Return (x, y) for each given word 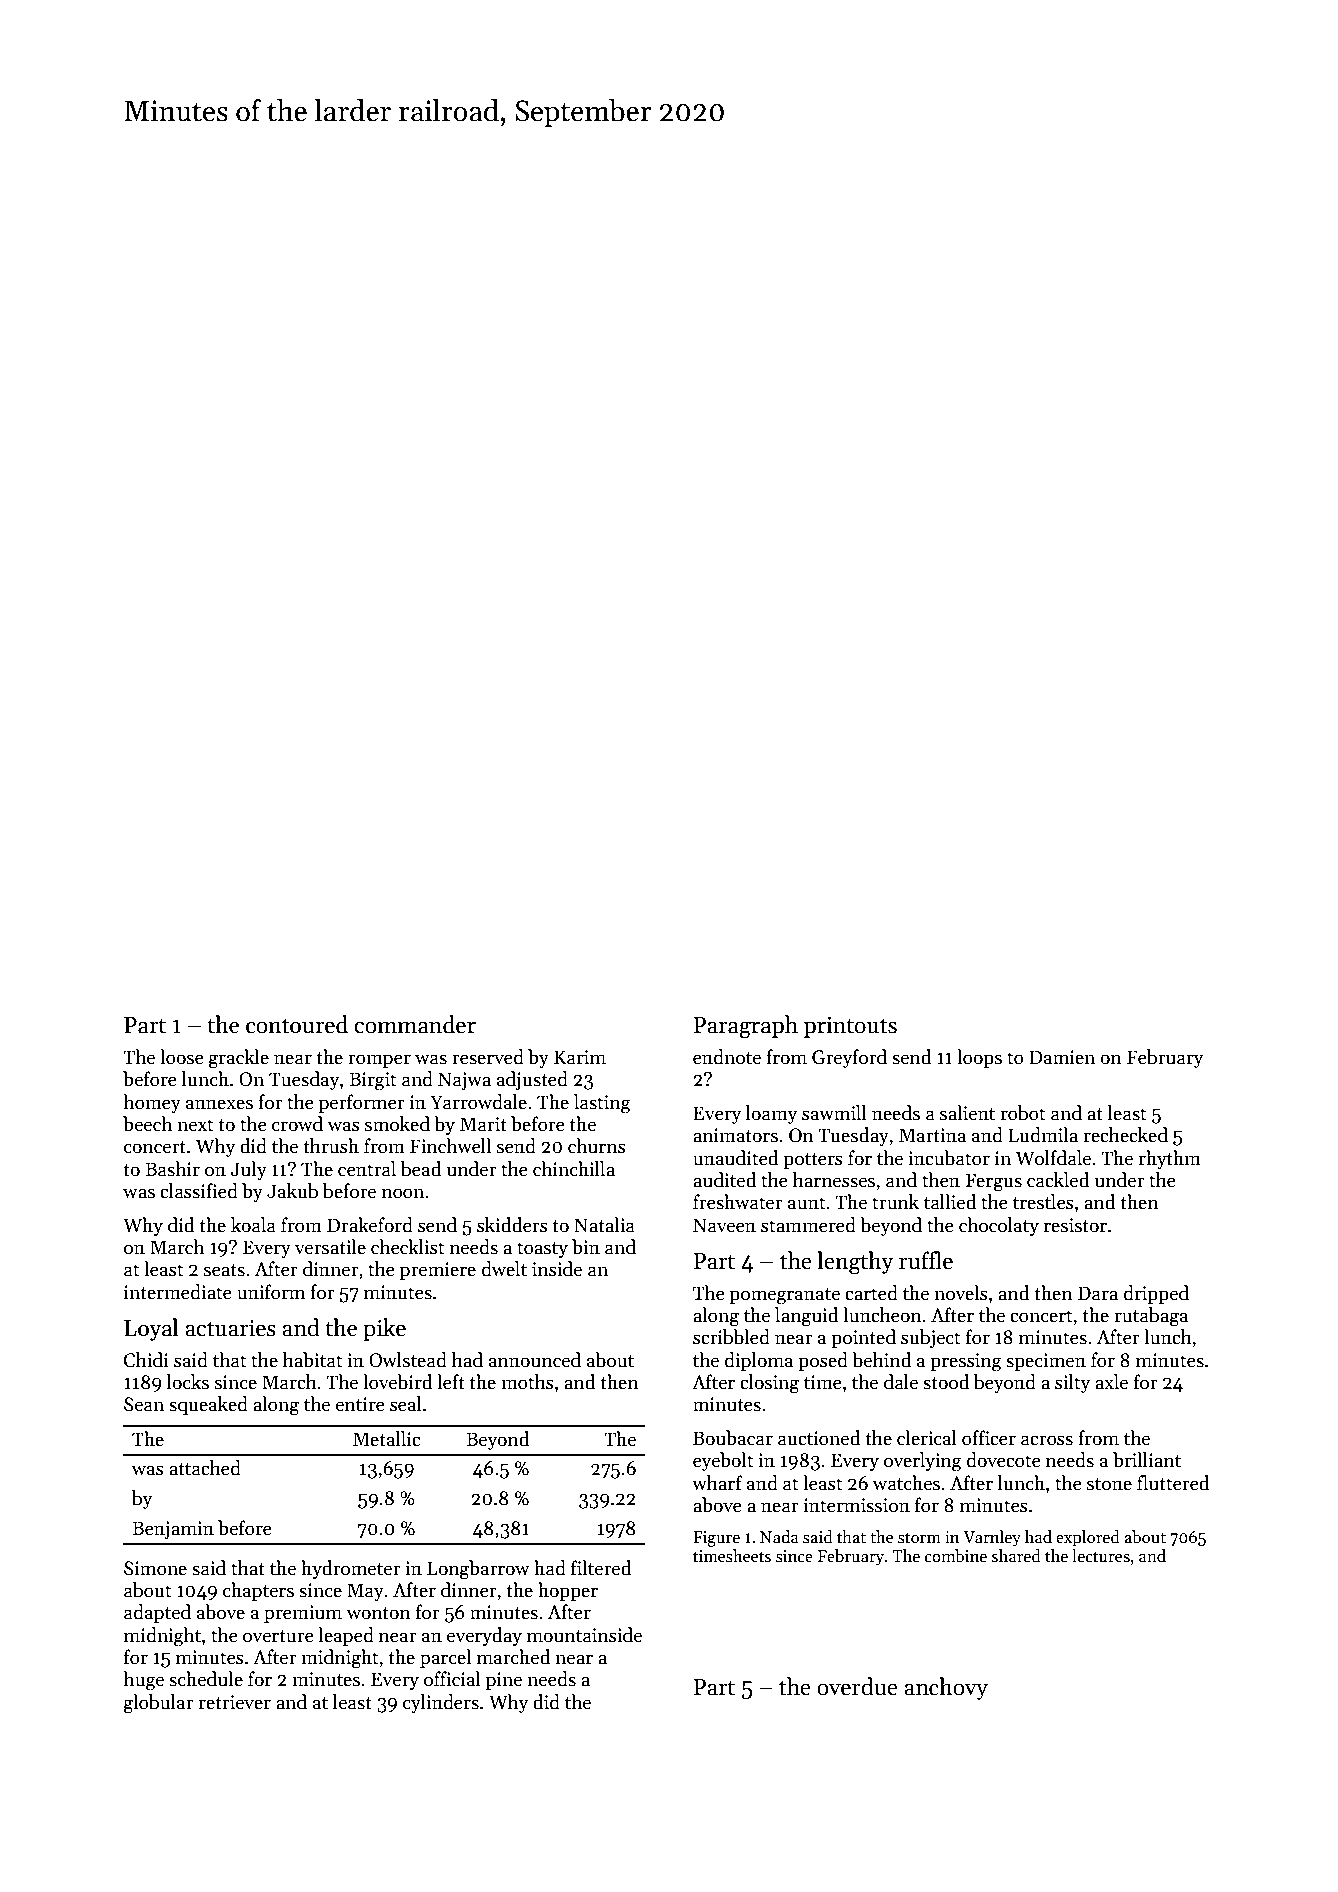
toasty (542, 1250)
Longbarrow (478, 1570)
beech (147, 1124)
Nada (779, 1537)
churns (597, 1146)
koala (253, 1225)
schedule (206, 1679)
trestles (1043, 1202)
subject (930, 1338)
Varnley (992, 1538)
